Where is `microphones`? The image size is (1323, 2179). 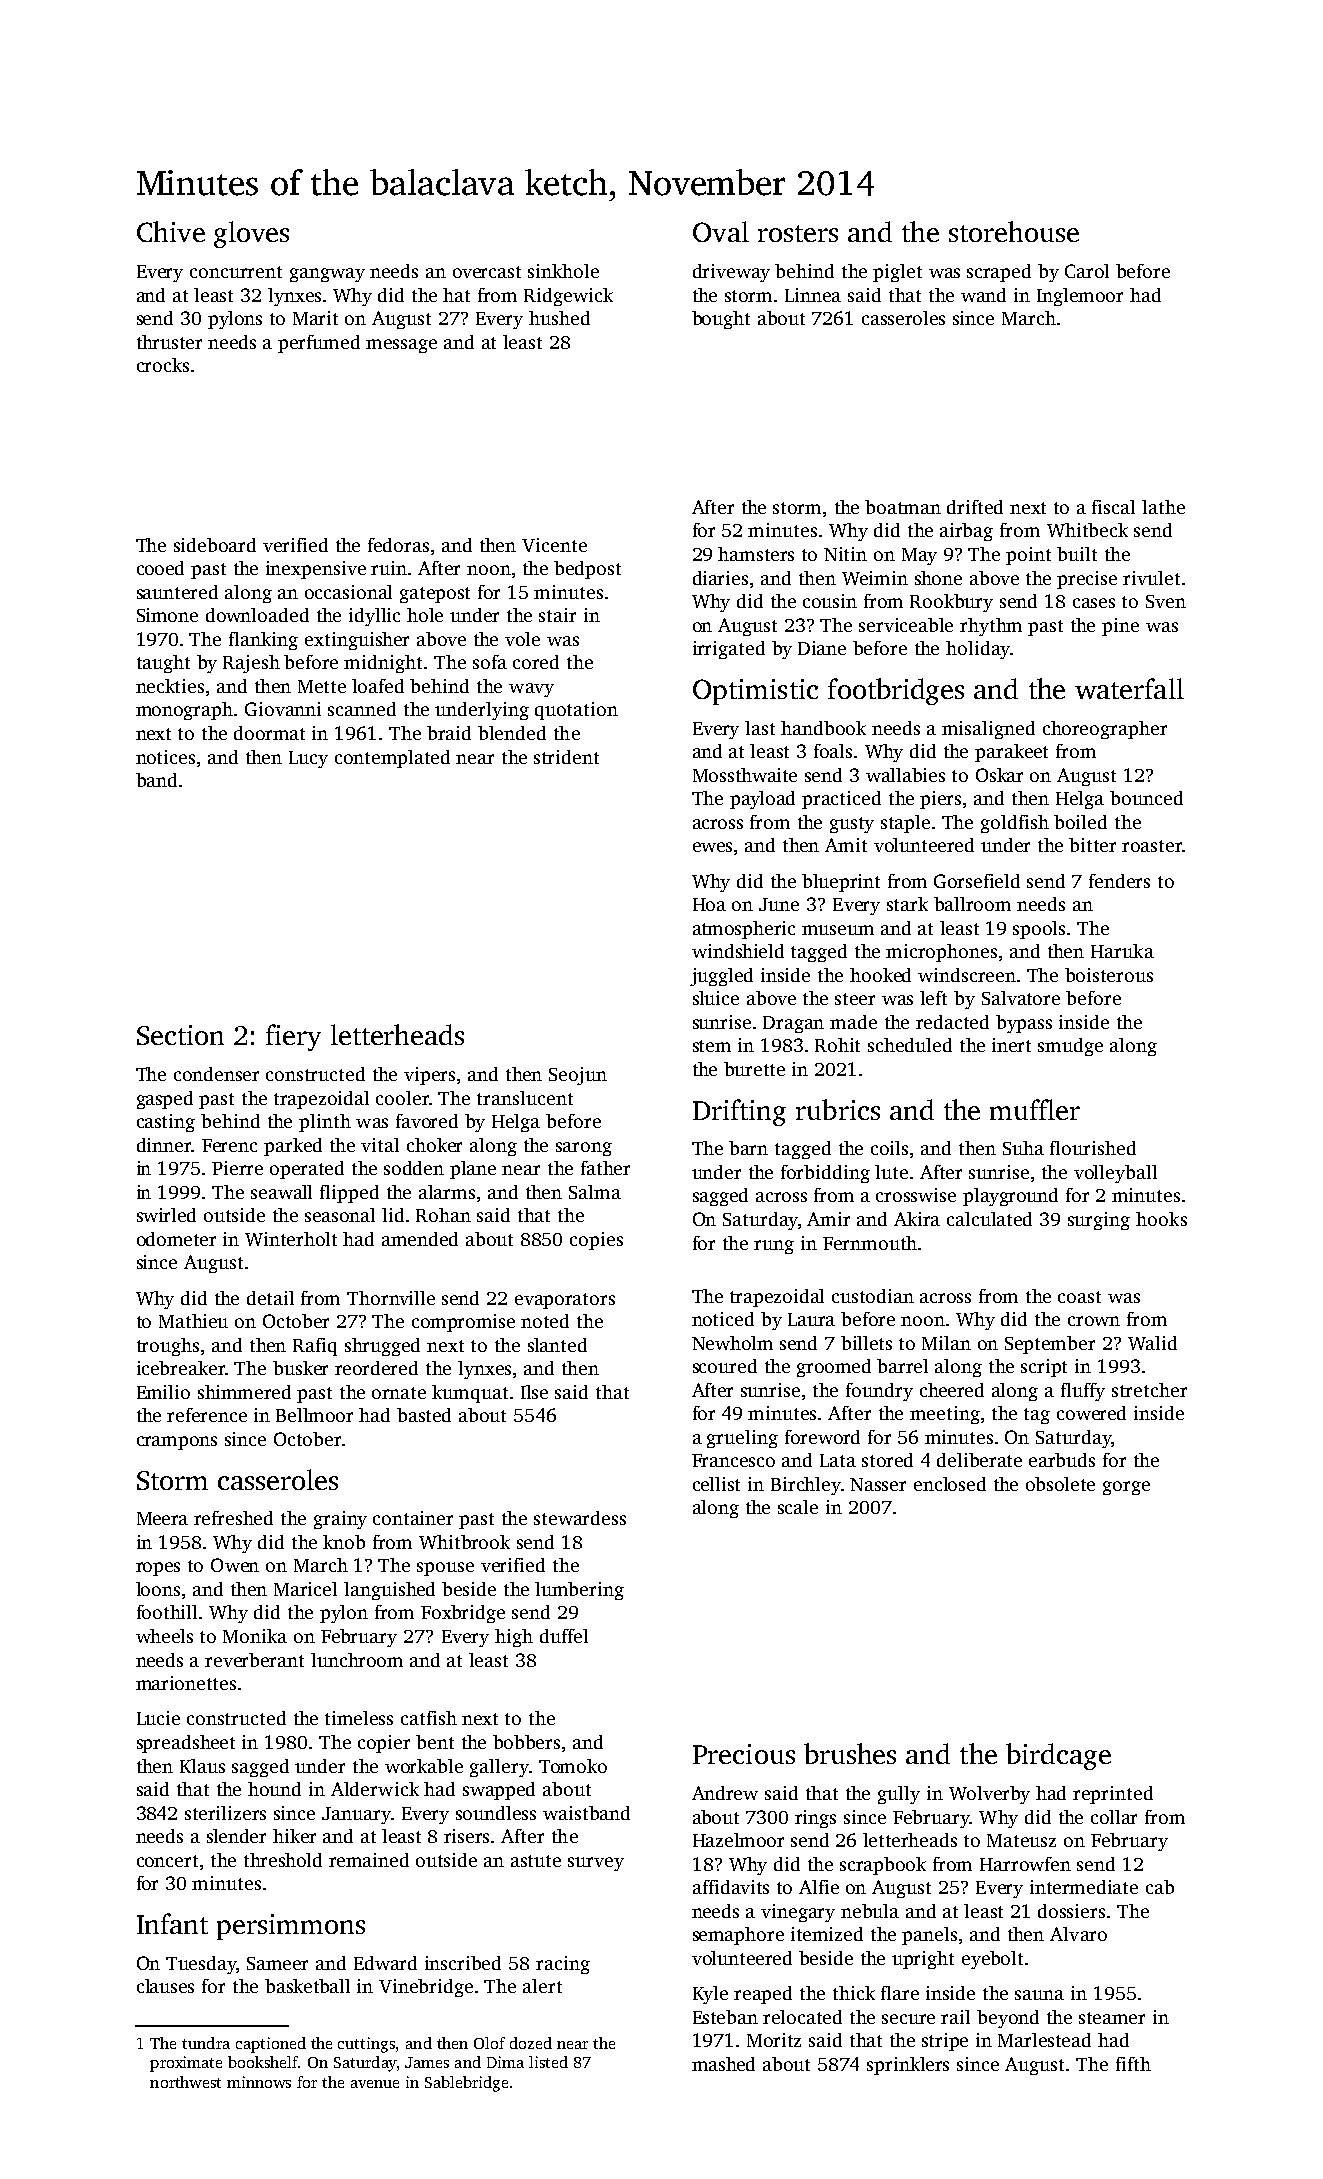 microphones is located at coordinates (941, 953).
